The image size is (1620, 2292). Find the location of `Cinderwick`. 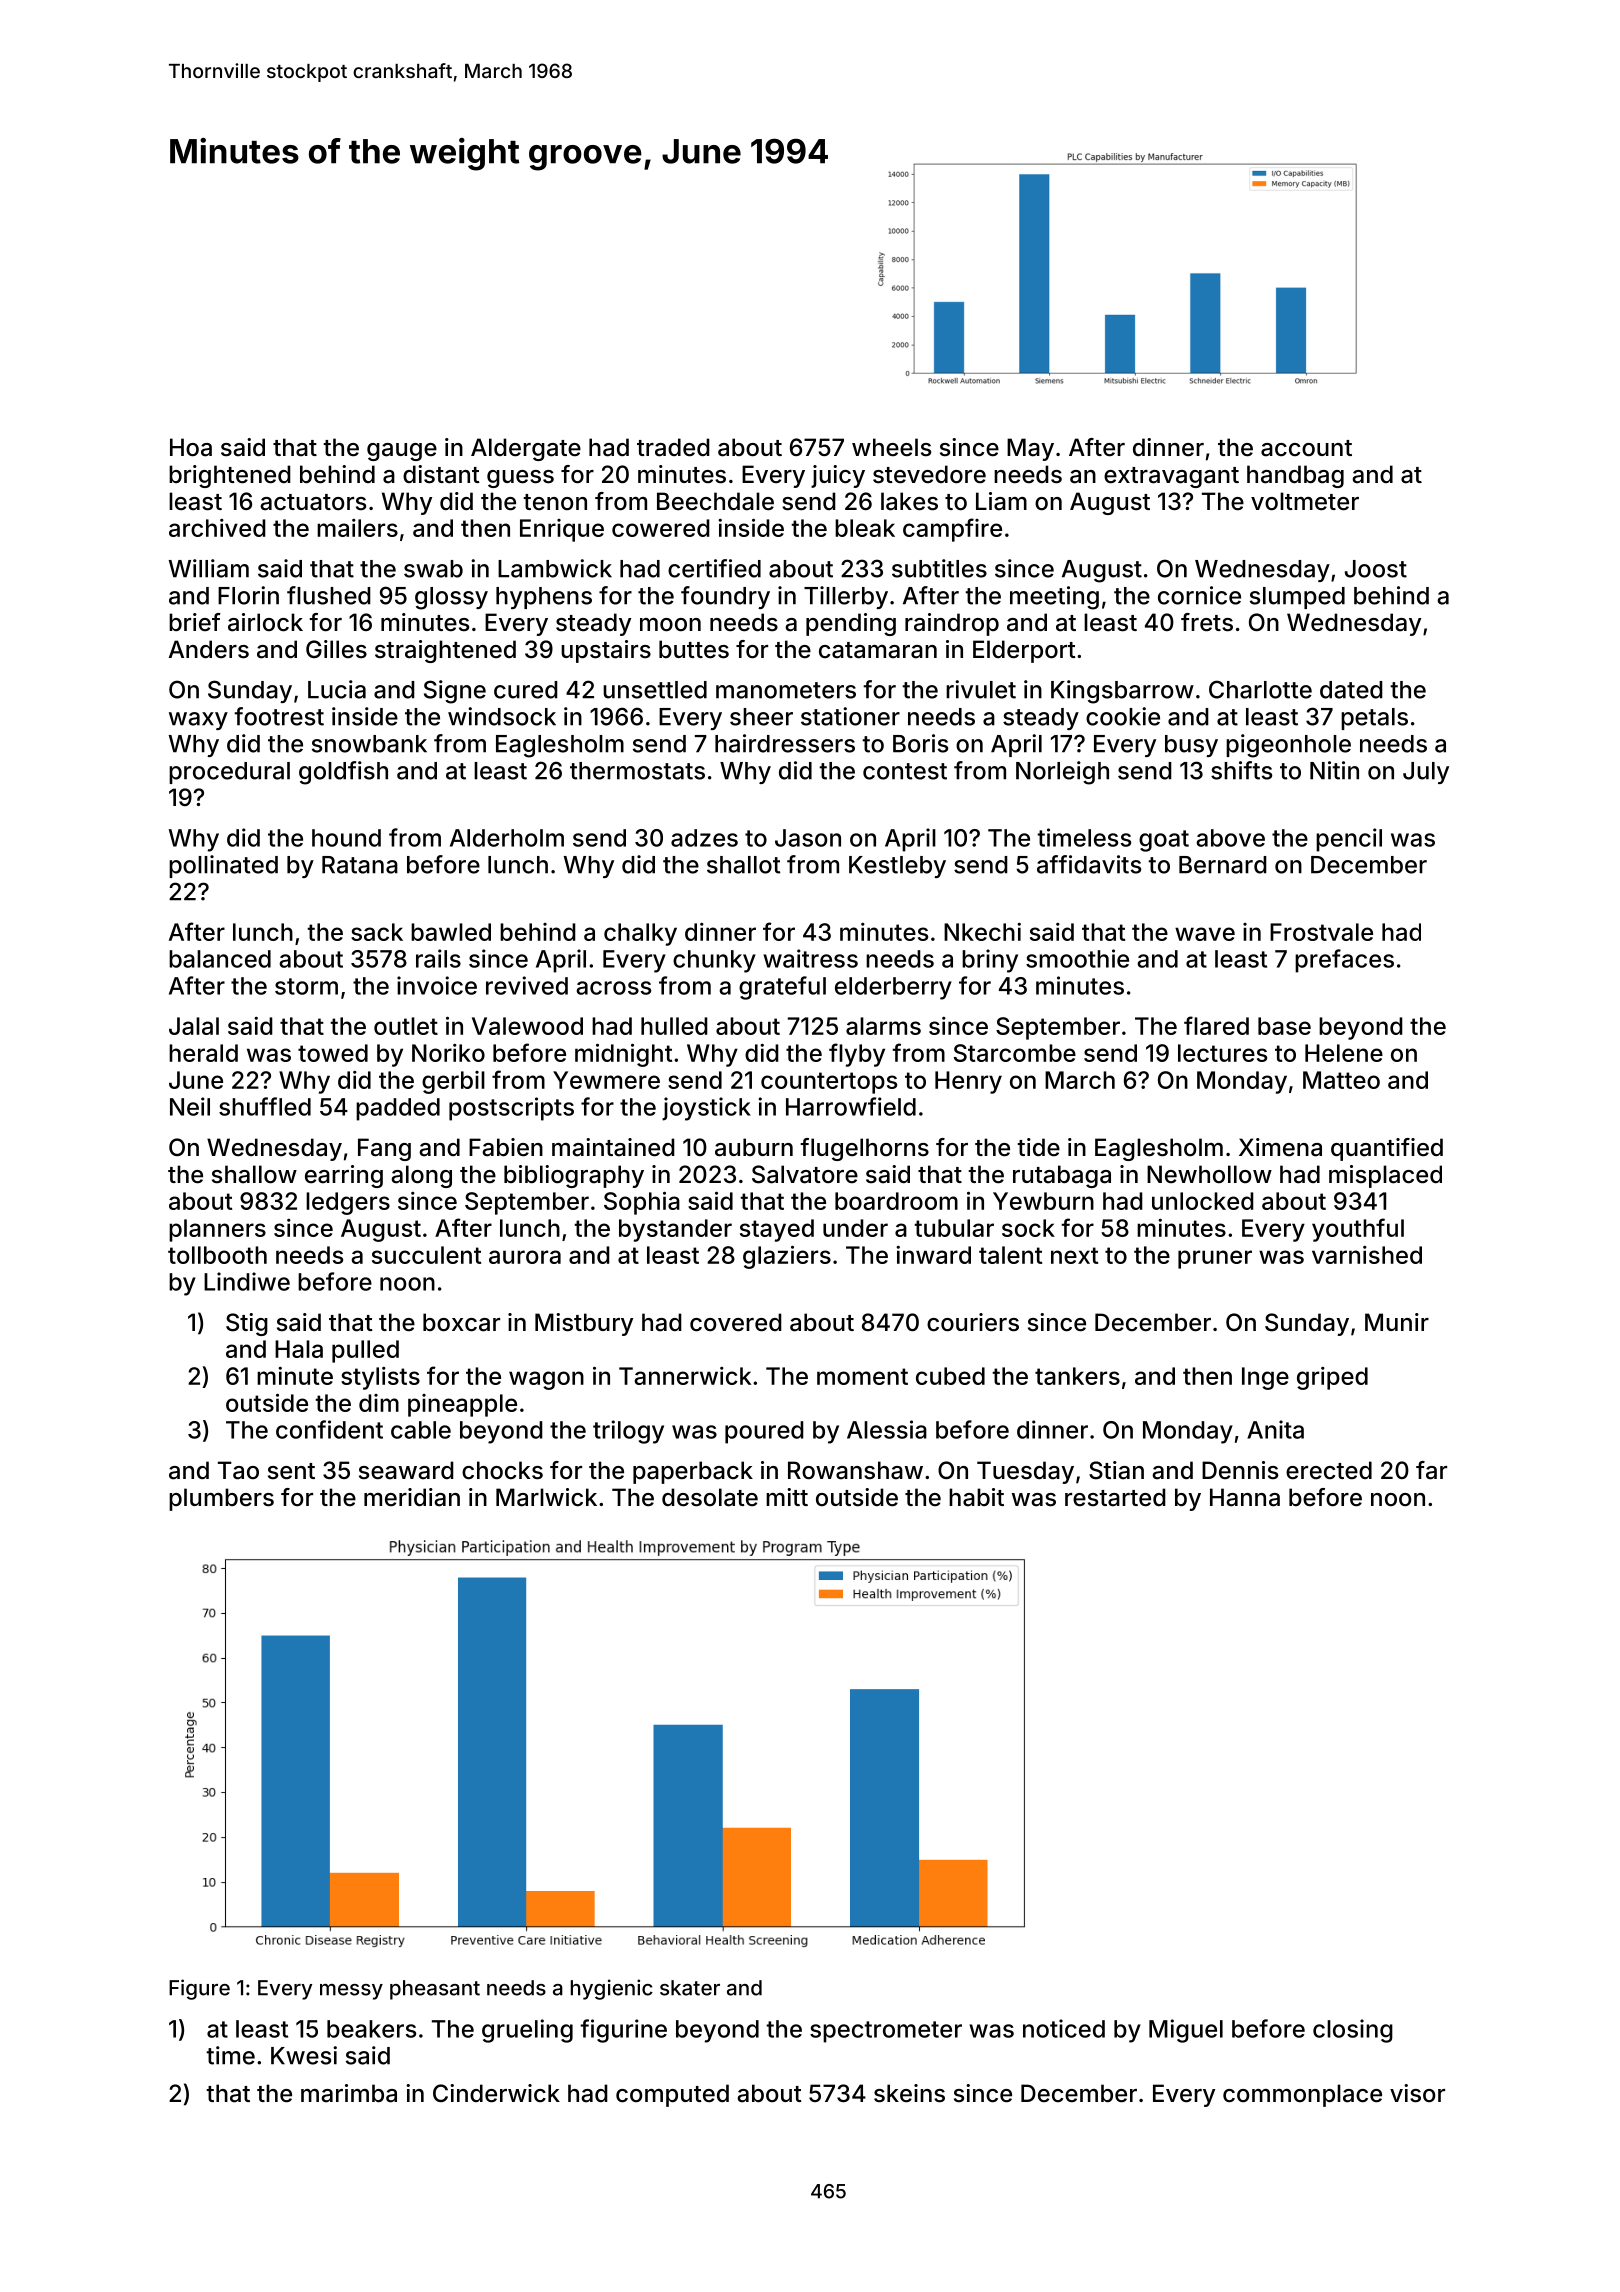

Cinderwick is located at coordinates (496, 2093).
